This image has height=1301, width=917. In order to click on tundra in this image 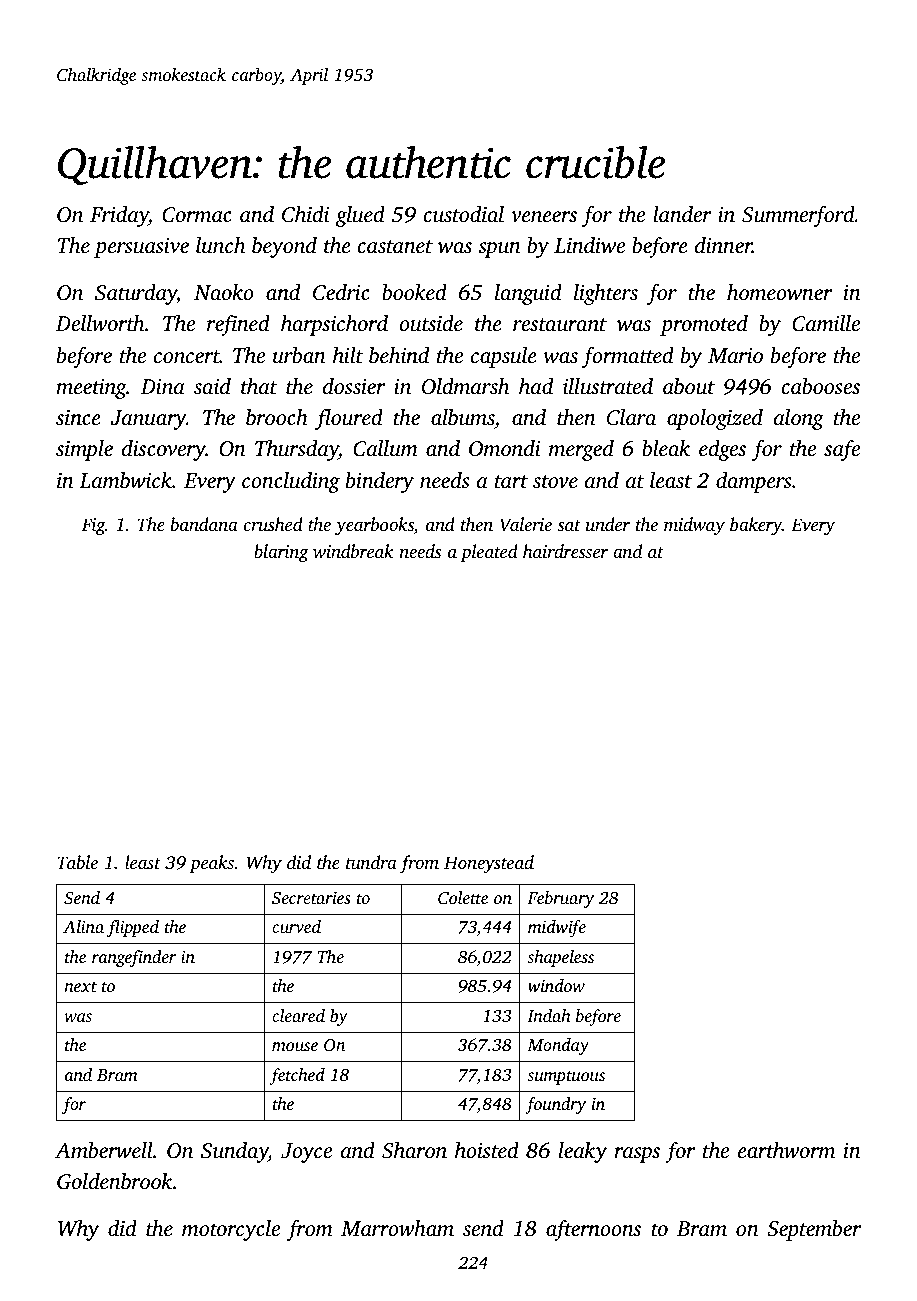, I will do `click(371, 862)`.
